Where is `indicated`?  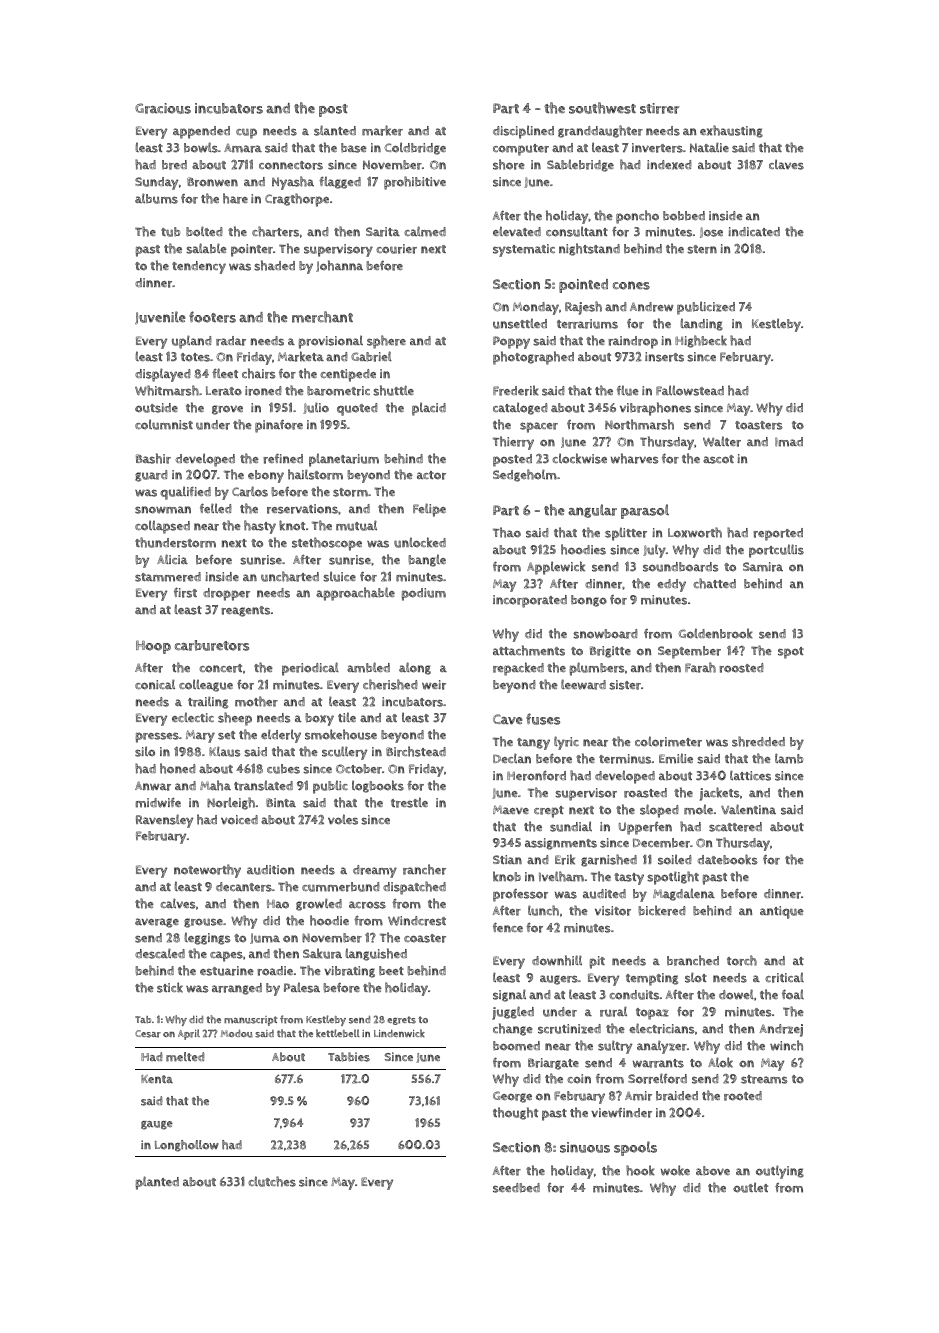
indicated is located at coordinates (754, 231).
